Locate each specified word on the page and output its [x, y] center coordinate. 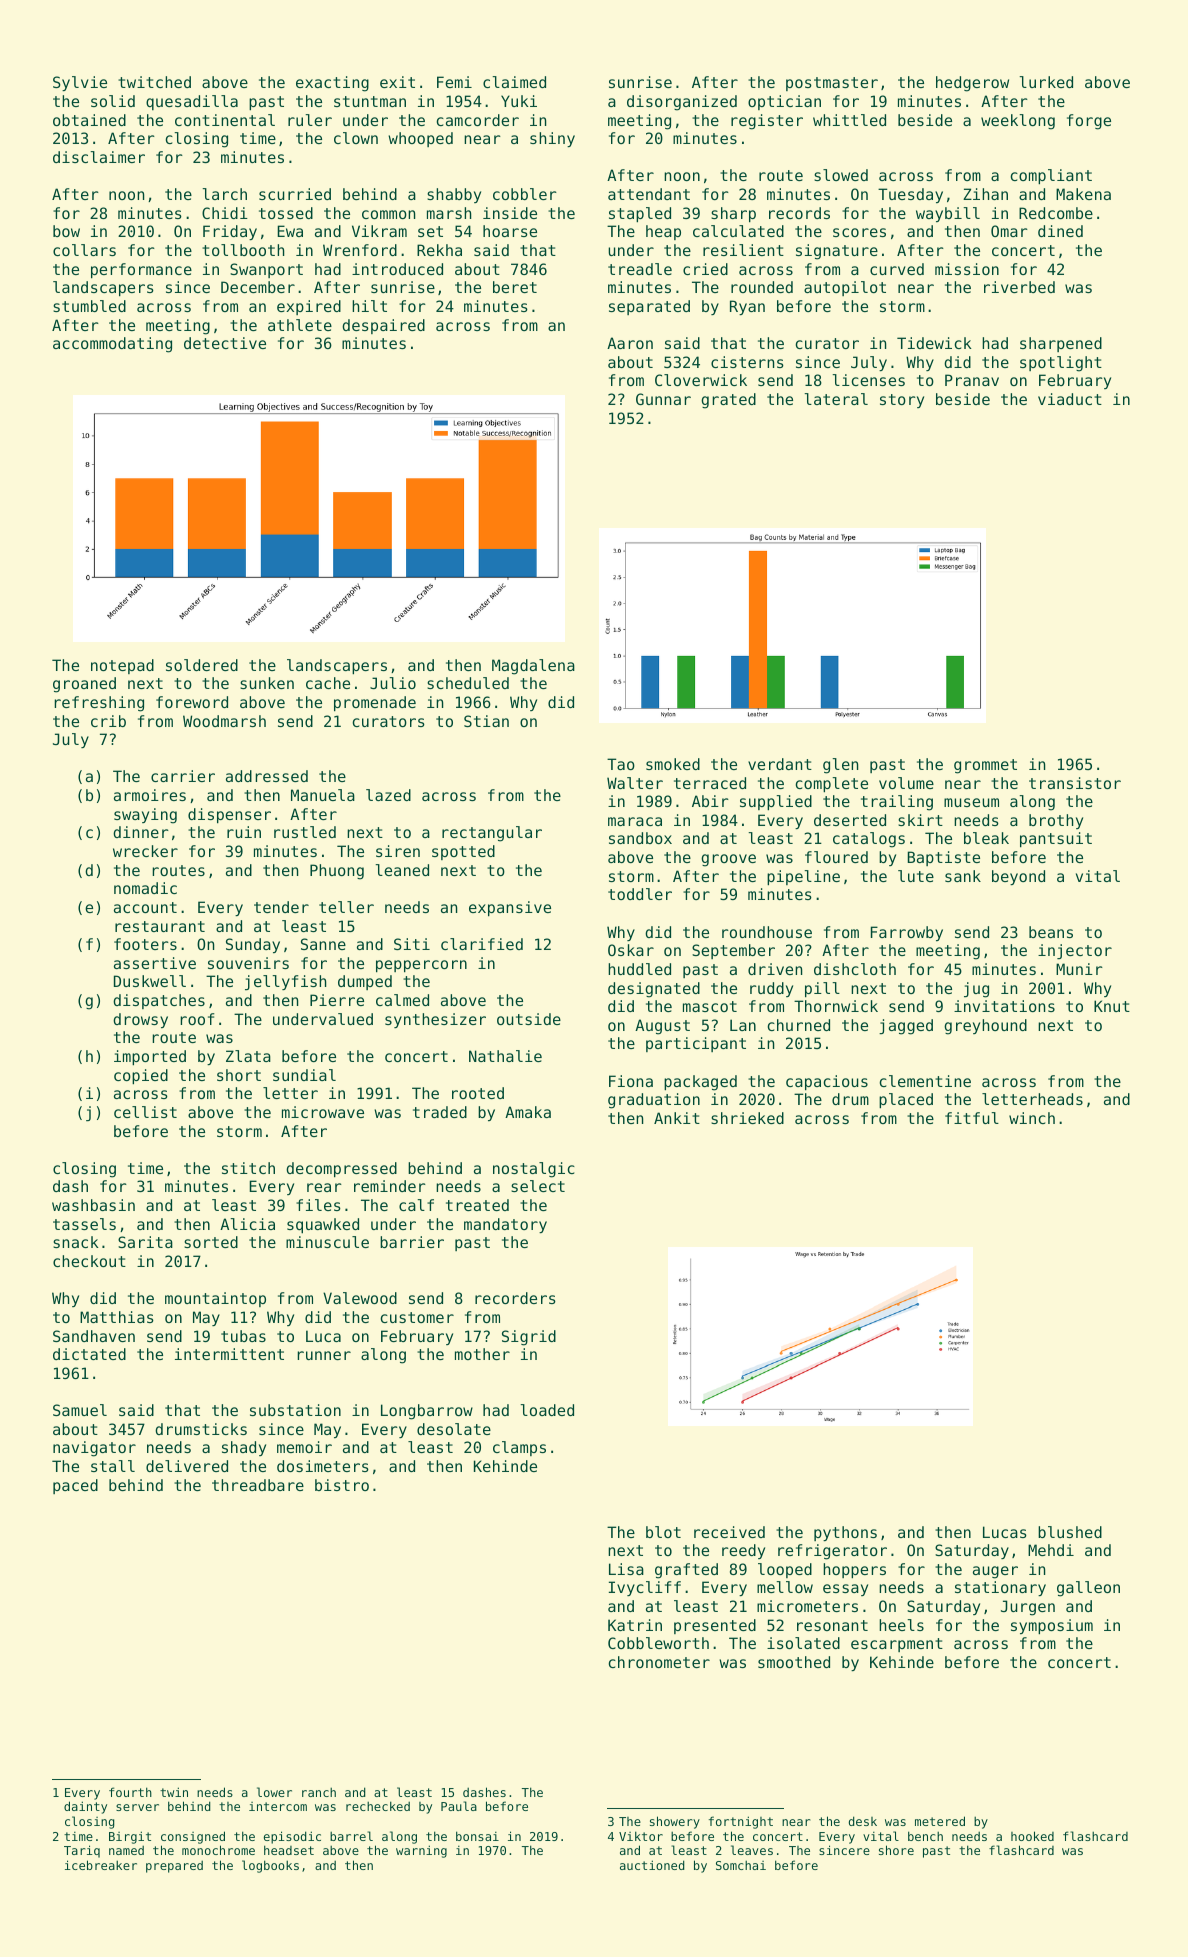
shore [896, 1850]
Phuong [337, 872]
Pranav [972, 380]
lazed [388, 795]
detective [225, 343]
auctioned [652, 1865]
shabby [454, 195]
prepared [174, 1866]
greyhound [985, 1027]
